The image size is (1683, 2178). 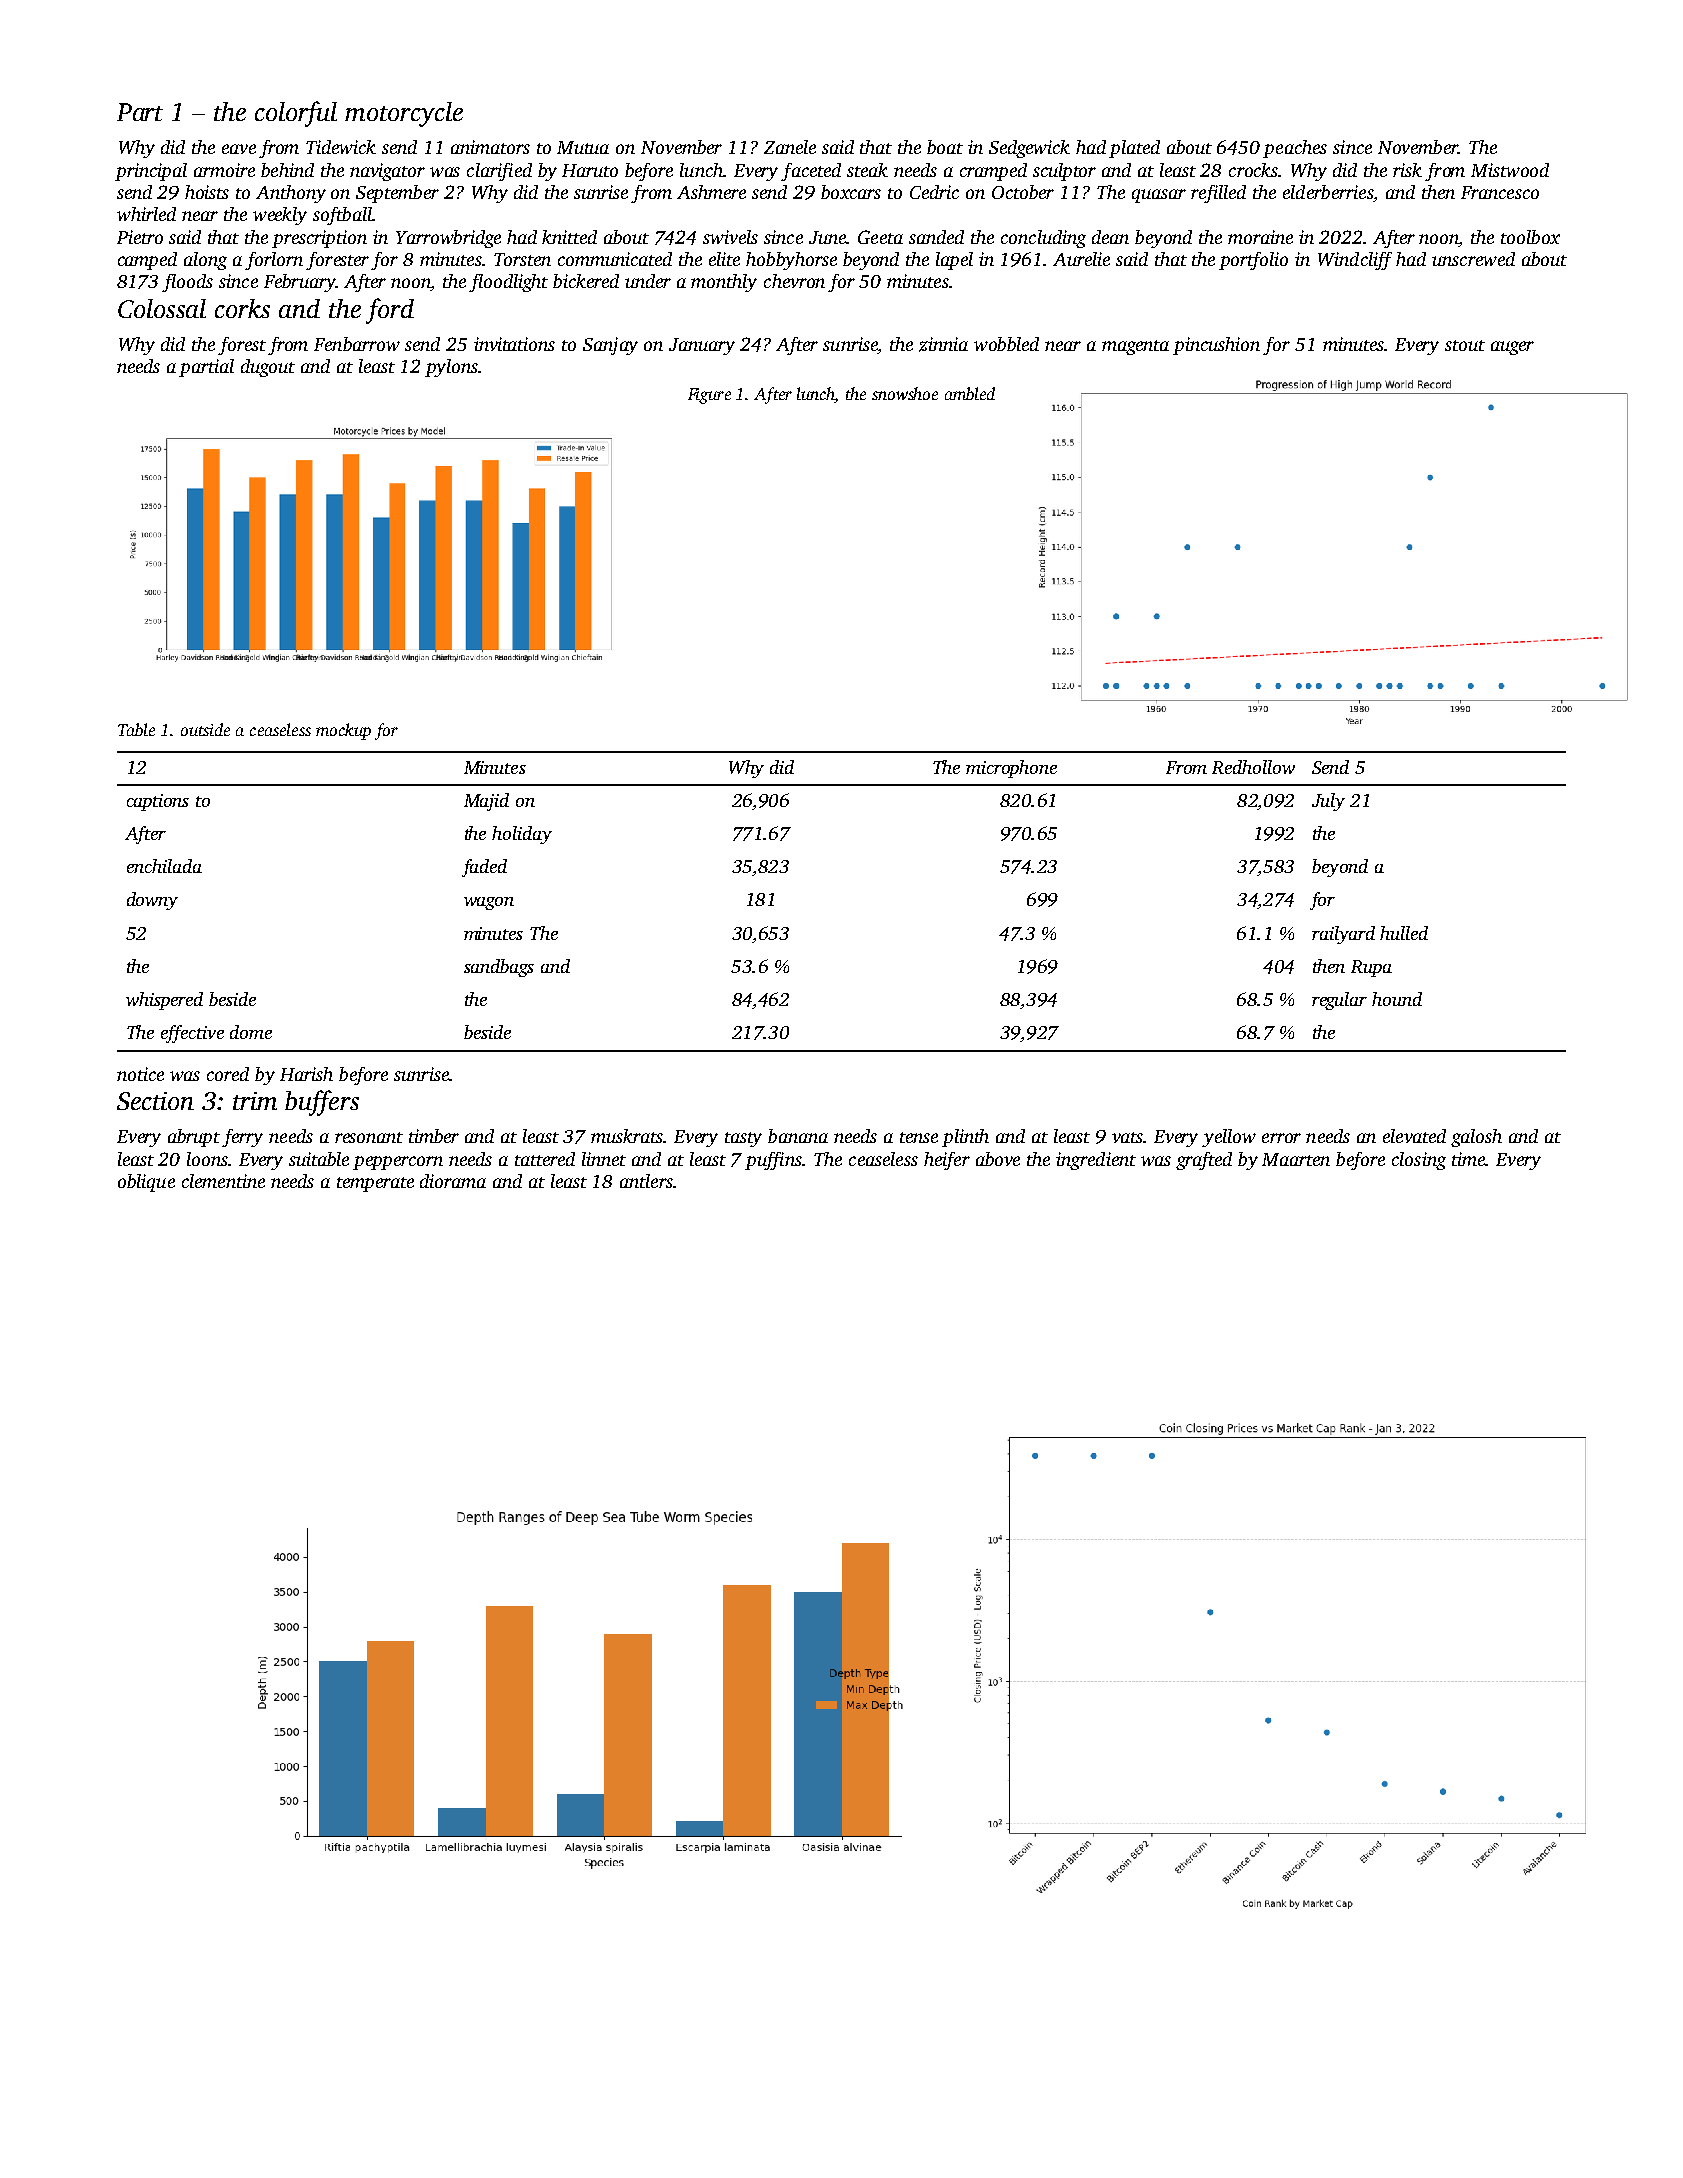 What do you see at coordinates (954, 261) in the document?
I see `lapel` at bounding box center [954, 261].
